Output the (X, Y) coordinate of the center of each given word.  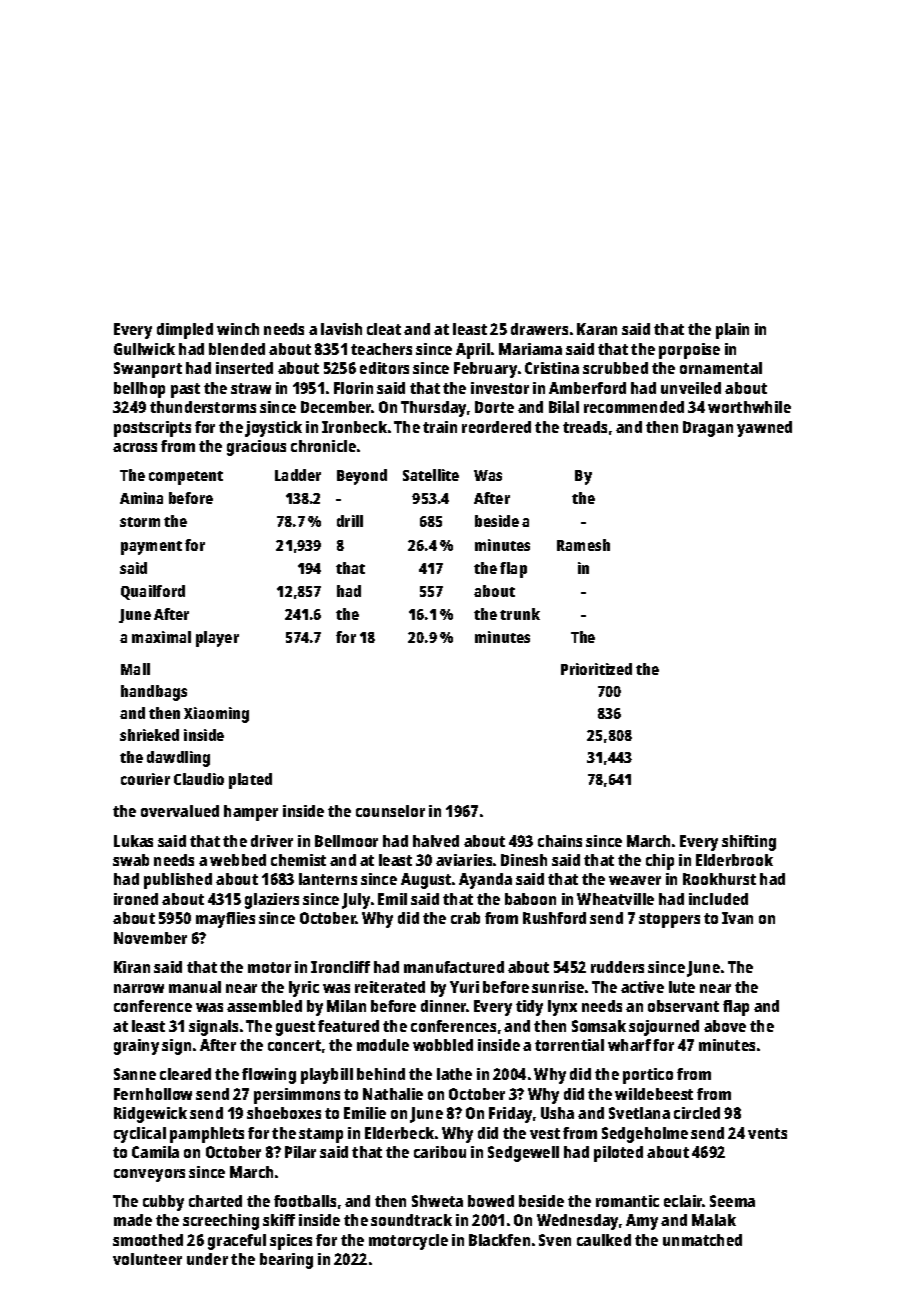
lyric (304, 989)
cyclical (140, 1135)
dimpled (185, 331)
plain (732, 331)
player (217, 639)
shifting (749, 843)
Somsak (599, 1026)
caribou (440, 1152)
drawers (539, 329)
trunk (520, 614)
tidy (529, 1008)
